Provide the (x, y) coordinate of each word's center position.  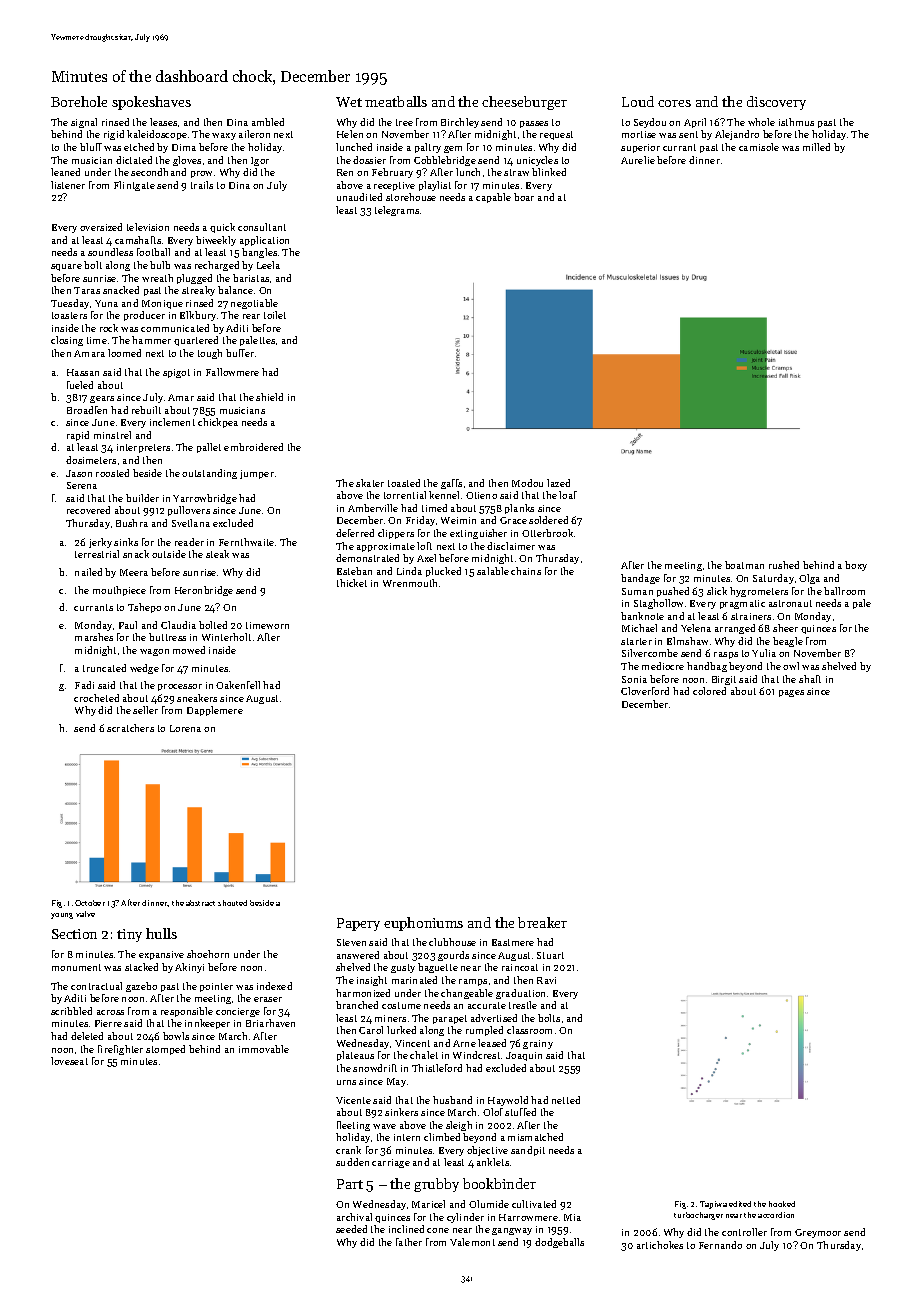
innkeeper (207, 1024)
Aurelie (638, 160)
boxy (856, 566)
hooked (782, 1204)
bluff (91, 147)
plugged (194, 279)
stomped (165, 1050)
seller (145, 710)
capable (493, 198)
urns (346, 1082)
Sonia (634, 679)
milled (816, 147)
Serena (82, 485)
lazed (558, 483)
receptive (394, 186)
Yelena (696, 628)
